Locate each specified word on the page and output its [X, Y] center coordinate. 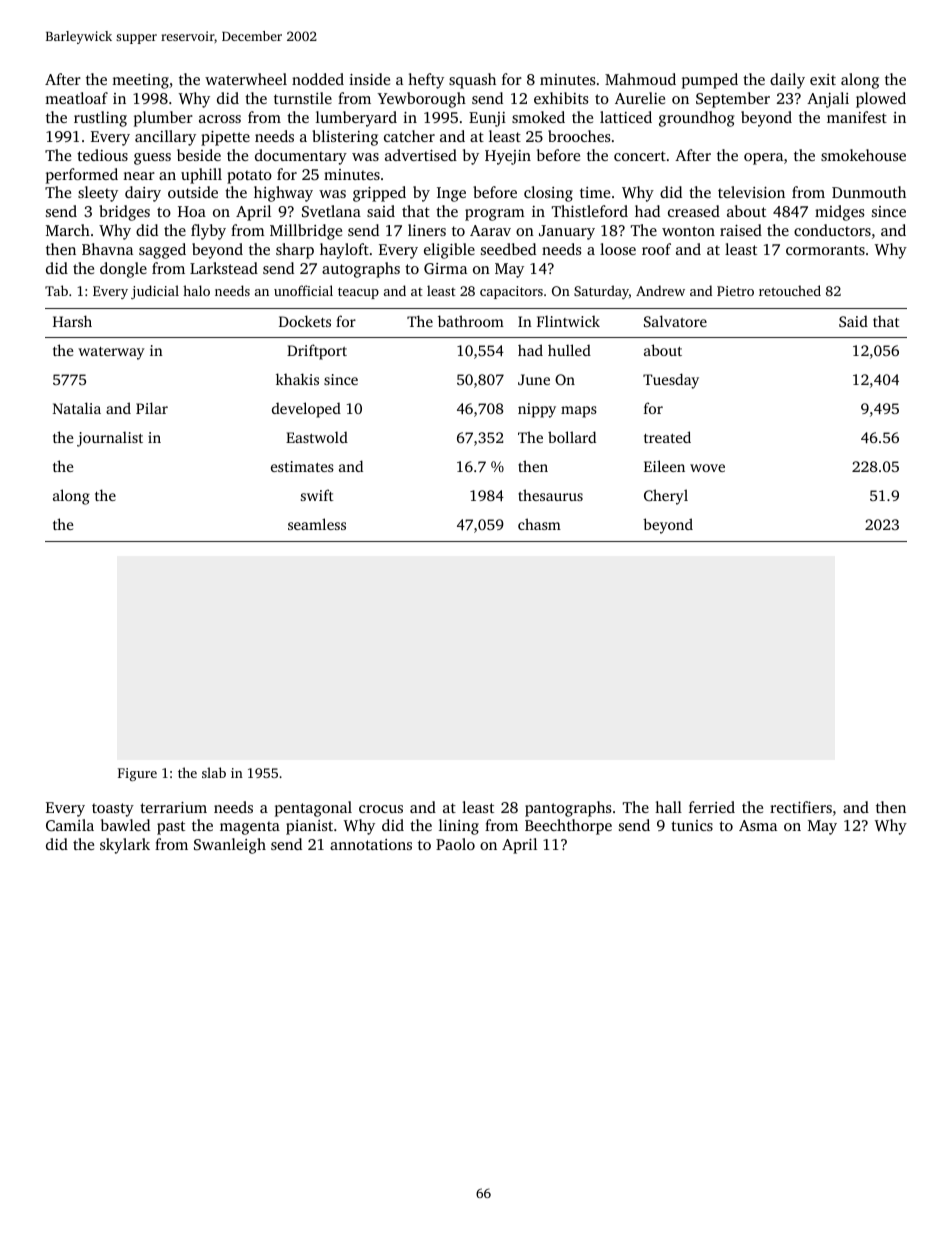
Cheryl [666, 497]
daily [787, 81]
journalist [110, 439]
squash [472, 81]
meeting [140, 81]
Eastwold [317, 437]
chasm [539, 524]
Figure [137, 774]
